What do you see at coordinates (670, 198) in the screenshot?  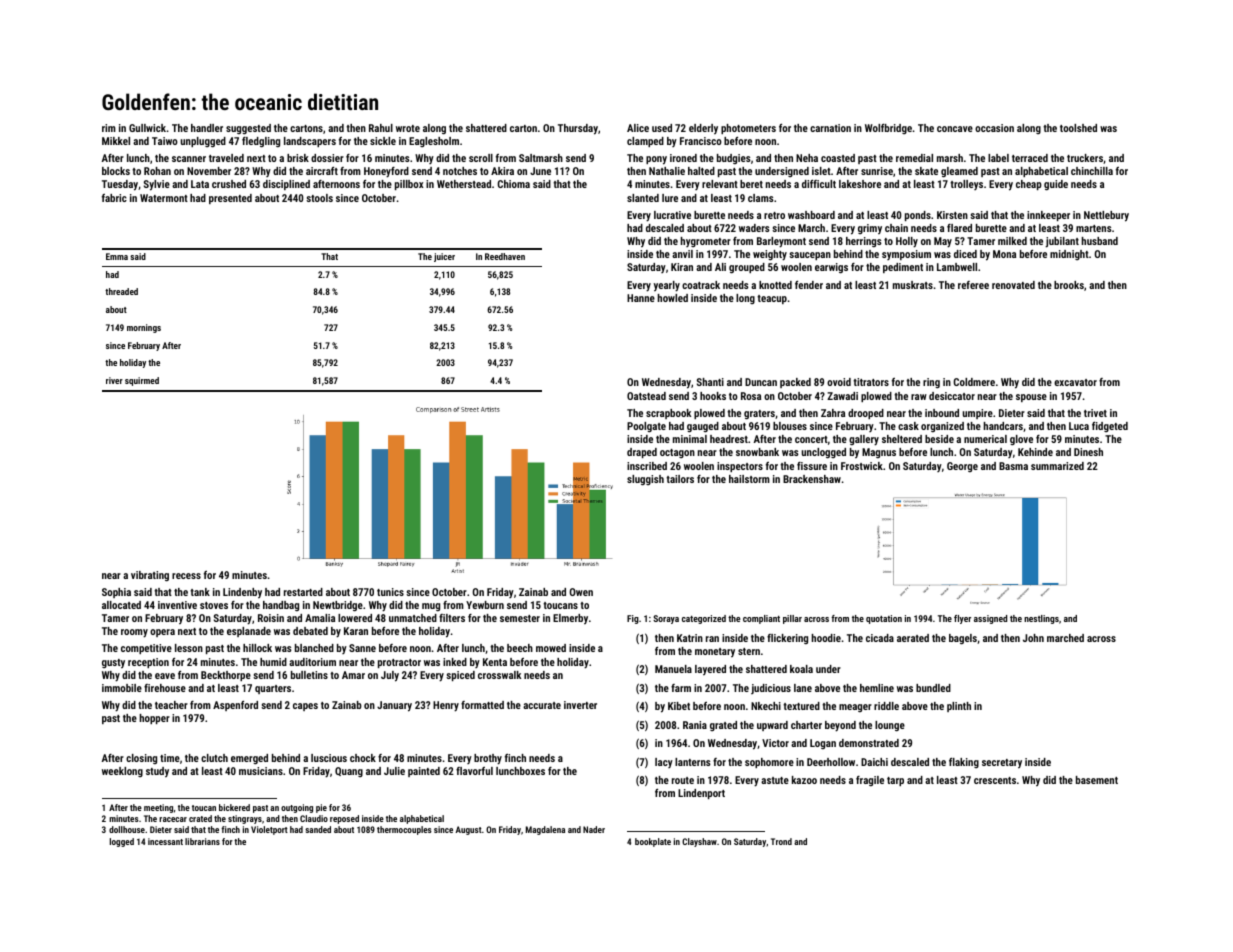 I see `lure` at bounding box center [670, 198].
